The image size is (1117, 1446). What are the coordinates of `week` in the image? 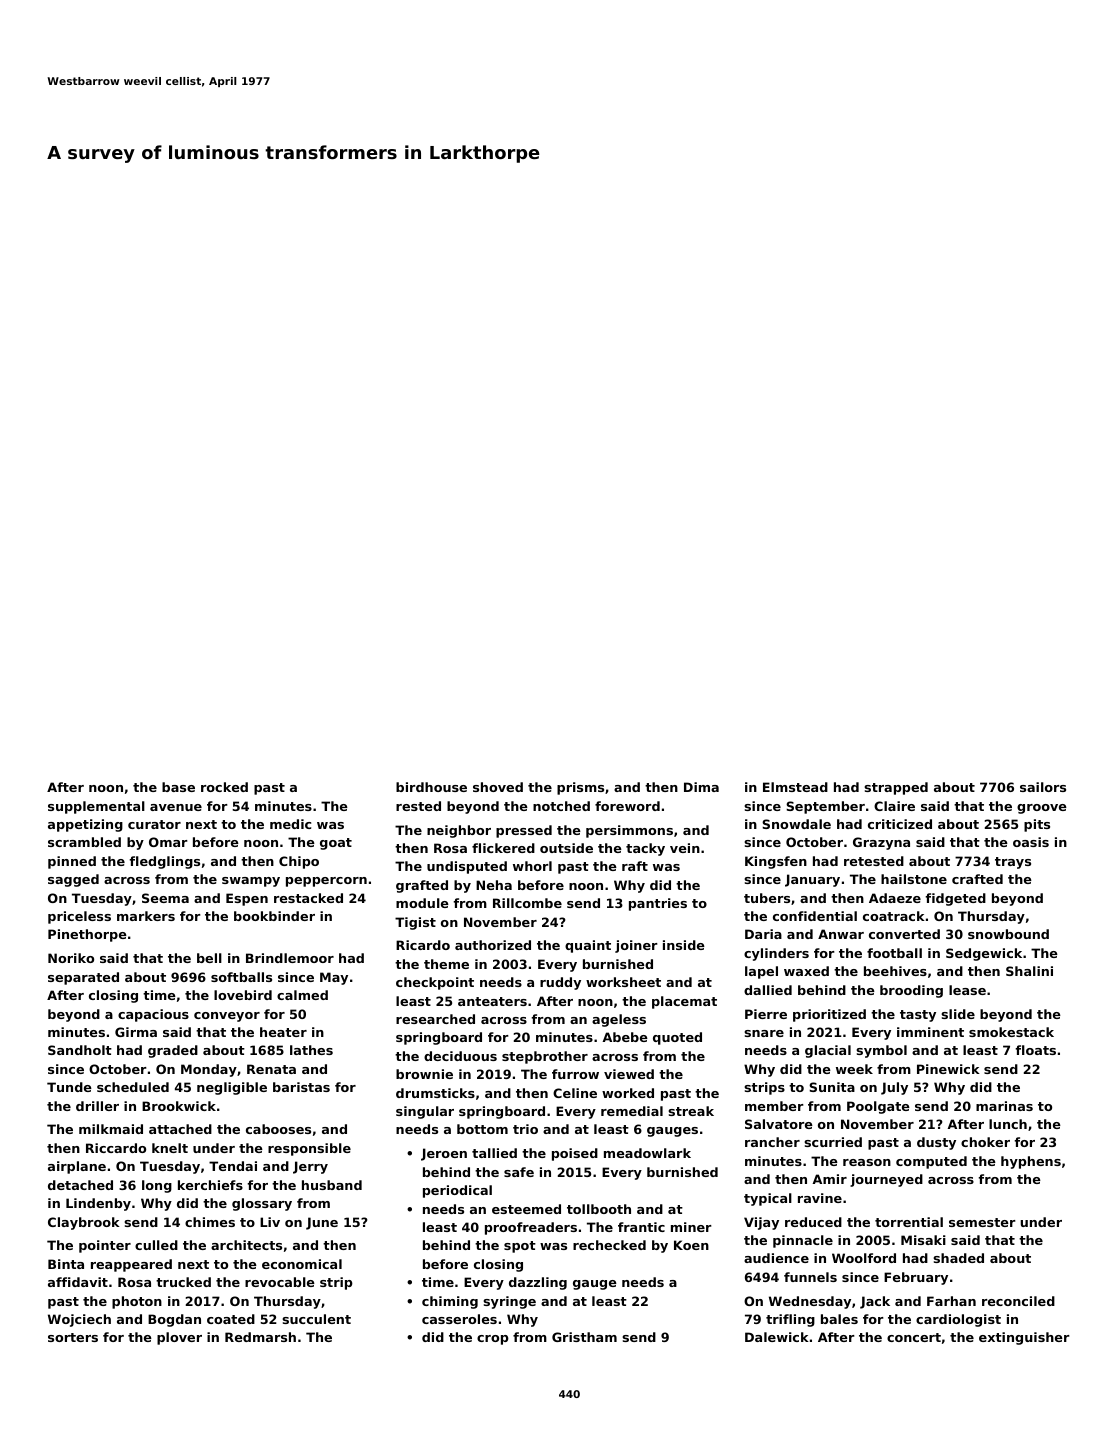 It's located at (854, 1069).
